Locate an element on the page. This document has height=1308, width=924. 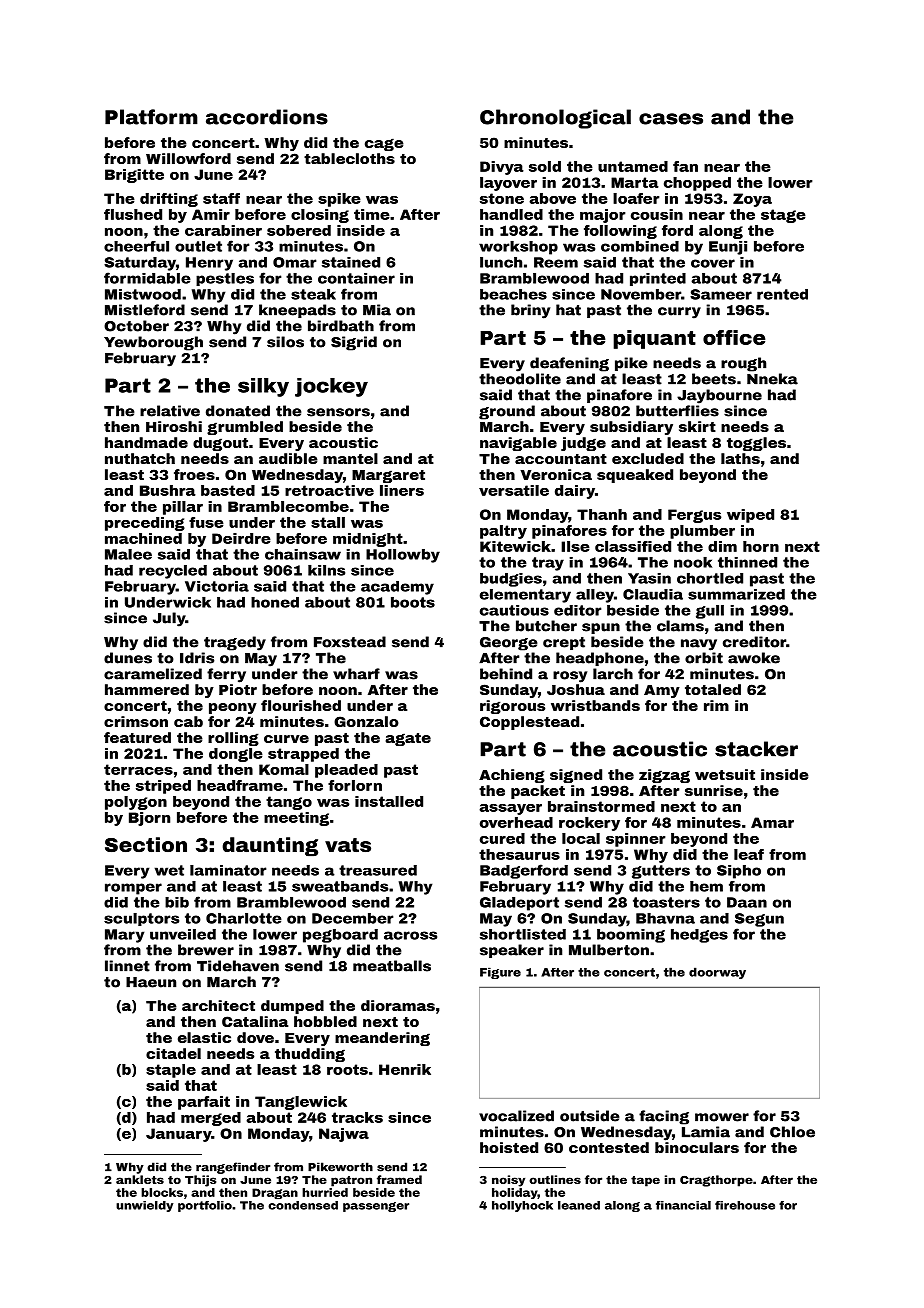
Zoya is located at coordinates (752, 200).
